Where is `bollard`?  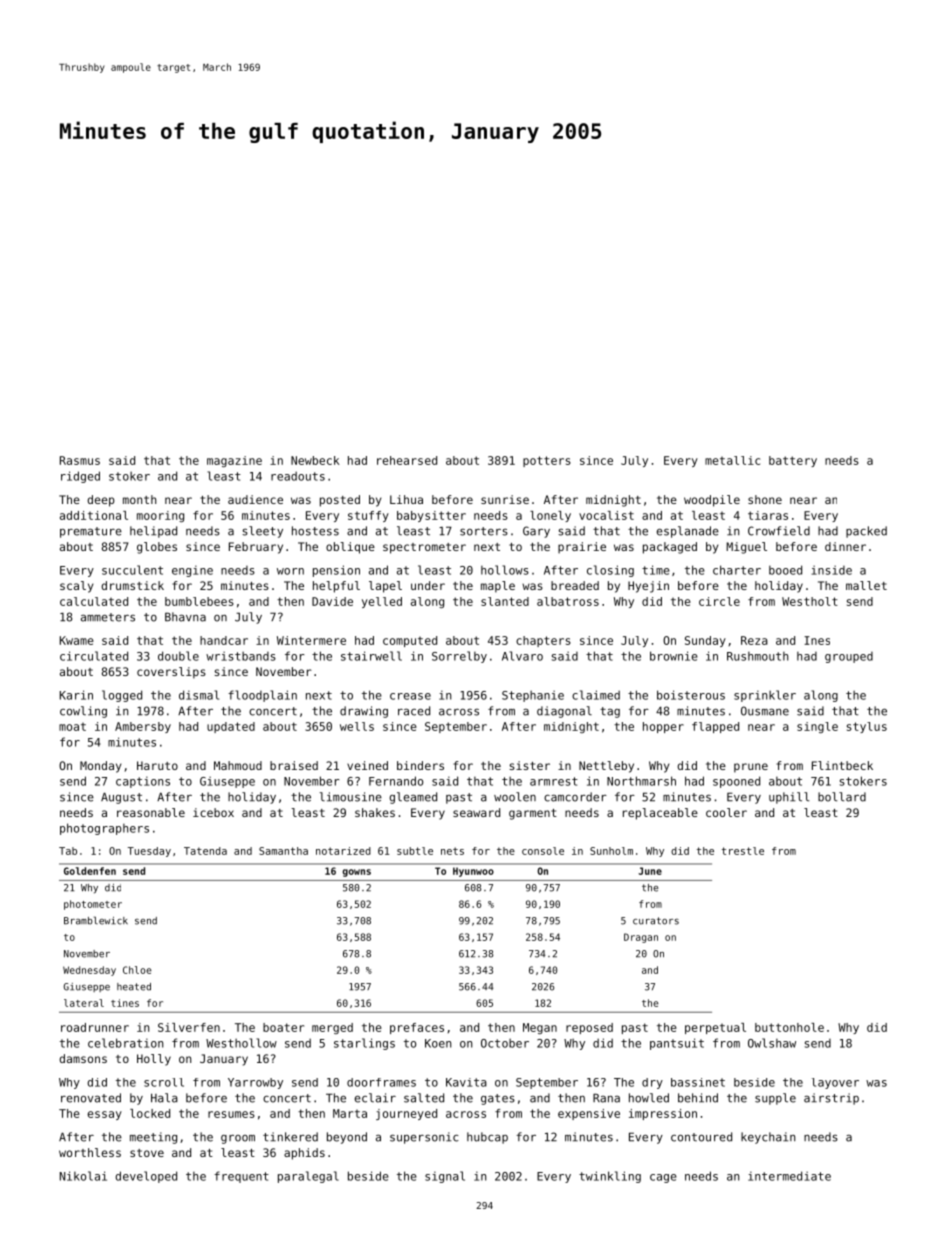
bollard is located at coordinates (842, 797).
